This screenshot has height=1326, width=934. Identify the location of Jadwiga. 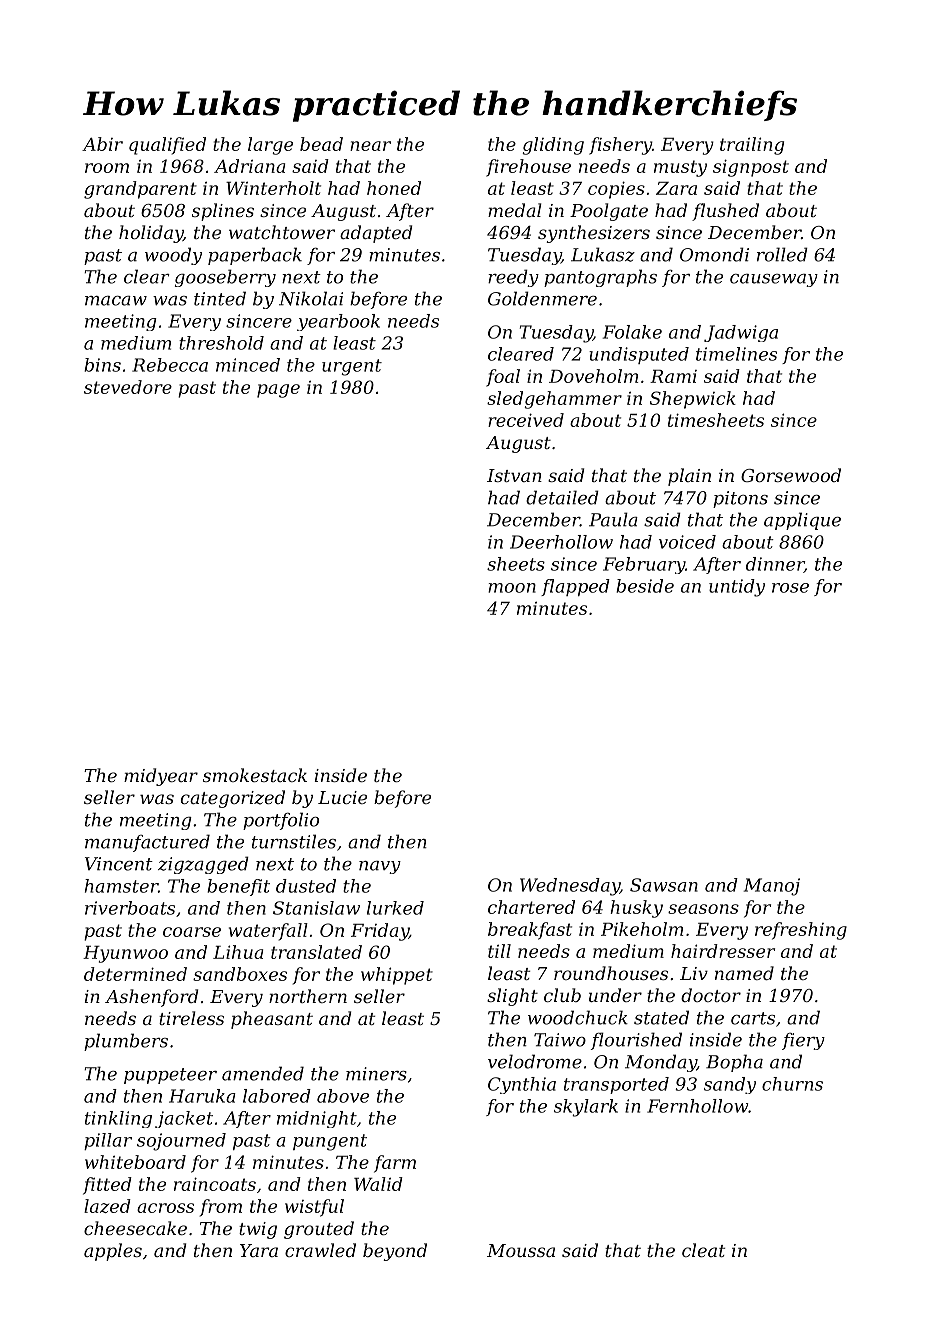
(741, 333).
